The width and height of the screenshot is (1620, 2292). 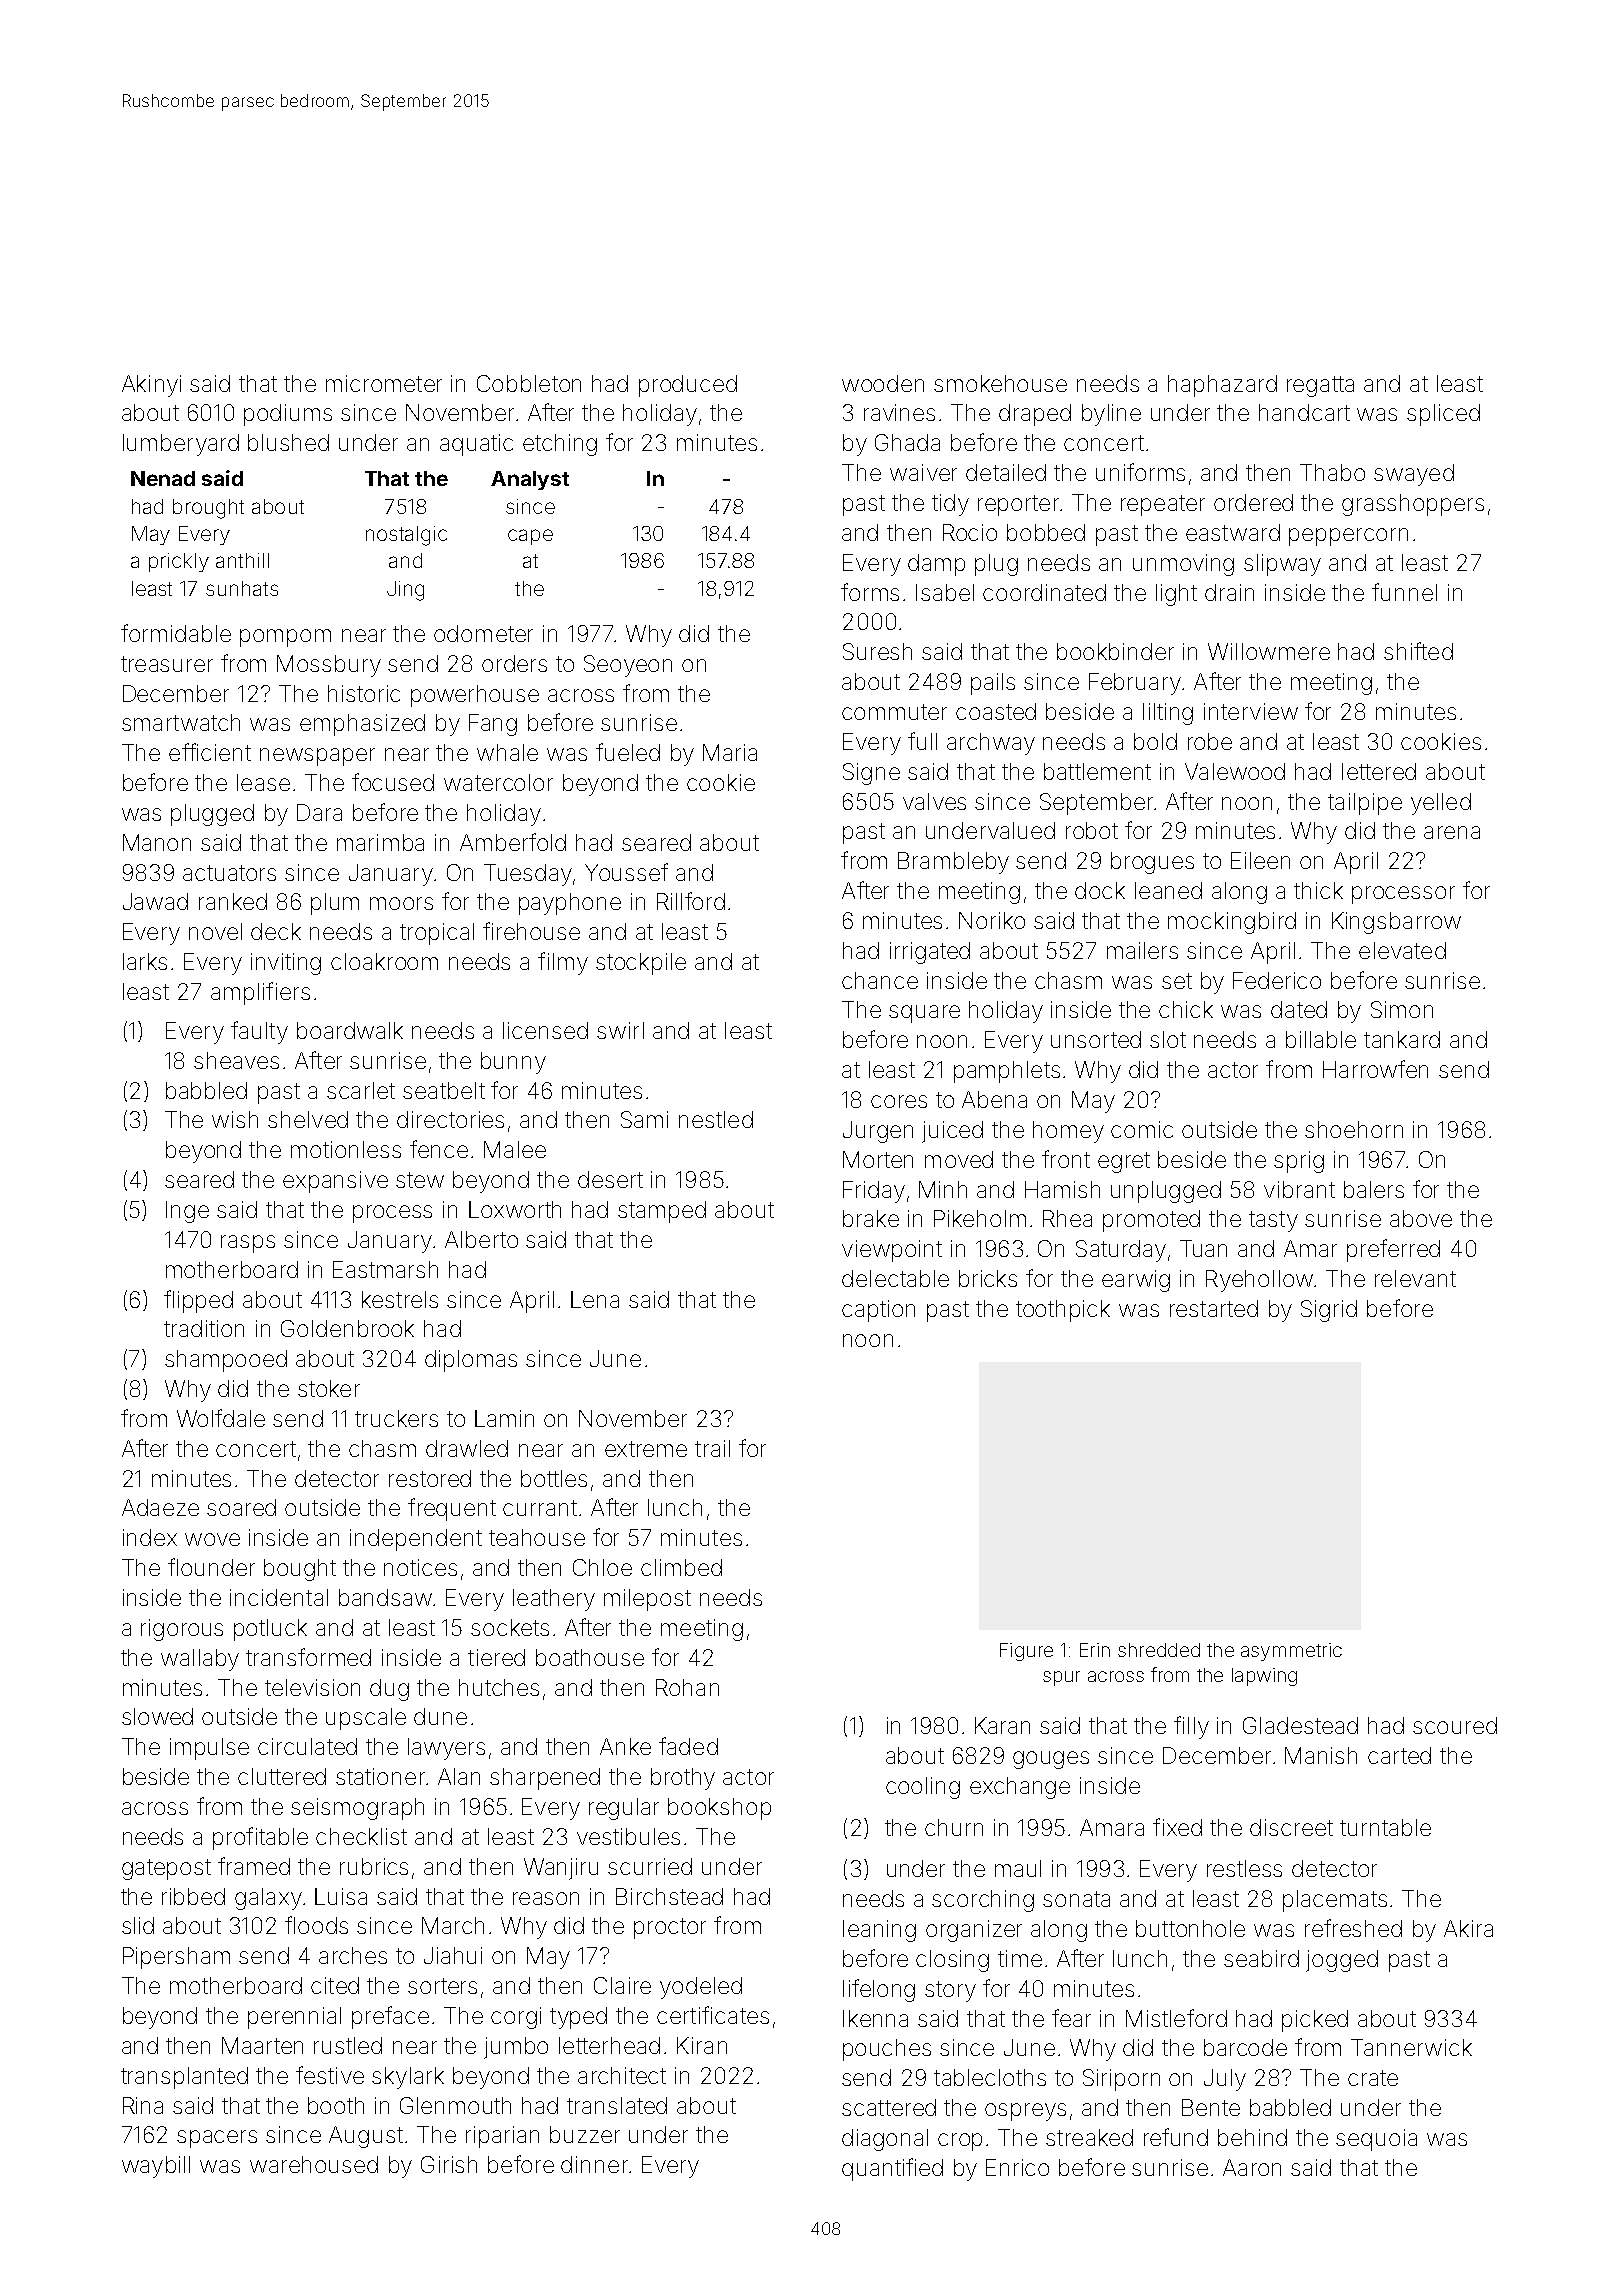 I want to click on stamped, so click(x=662, y=1212).
